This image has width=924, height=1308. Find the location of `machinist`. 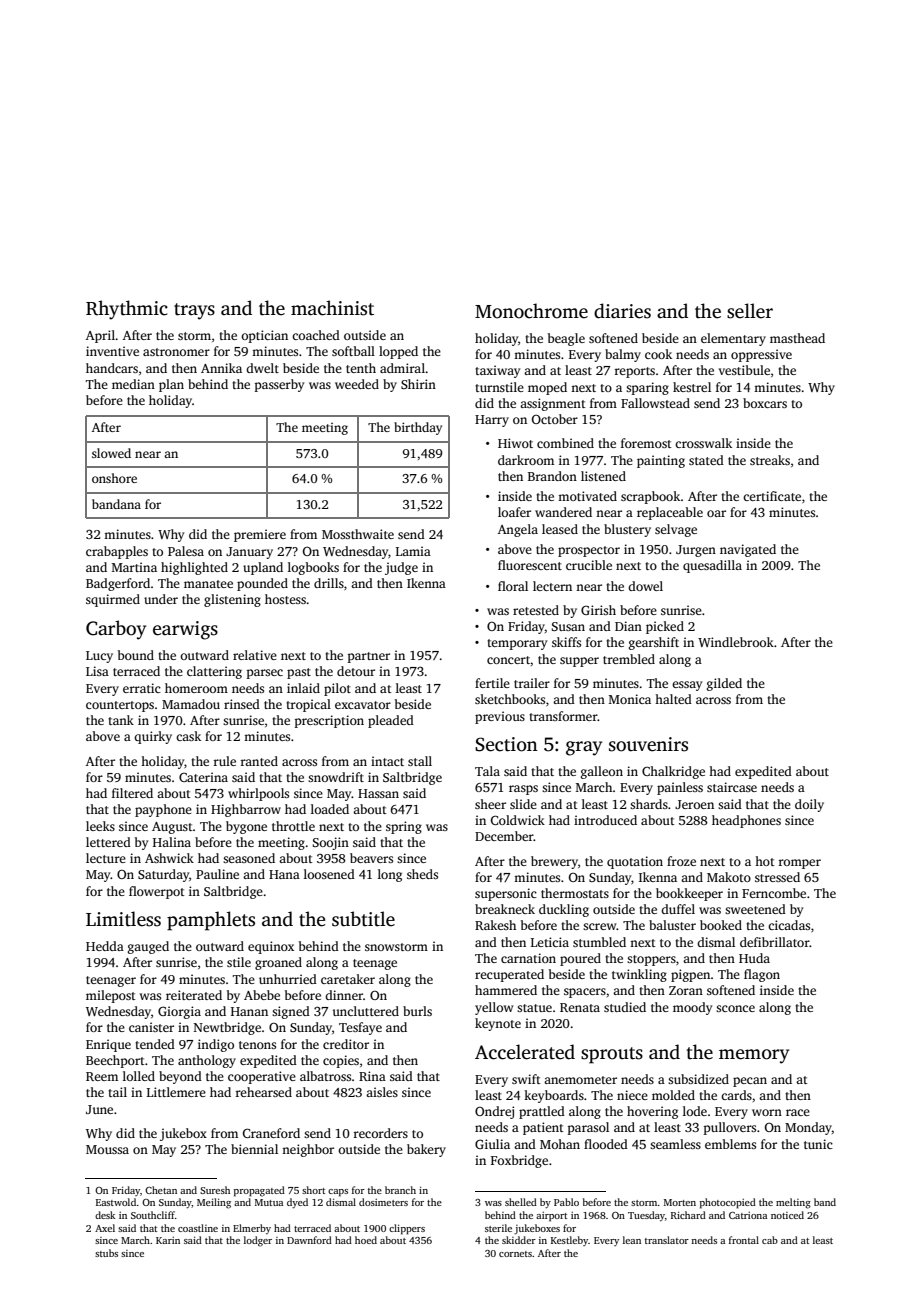

machinist is located at coordinates (332, 308).
